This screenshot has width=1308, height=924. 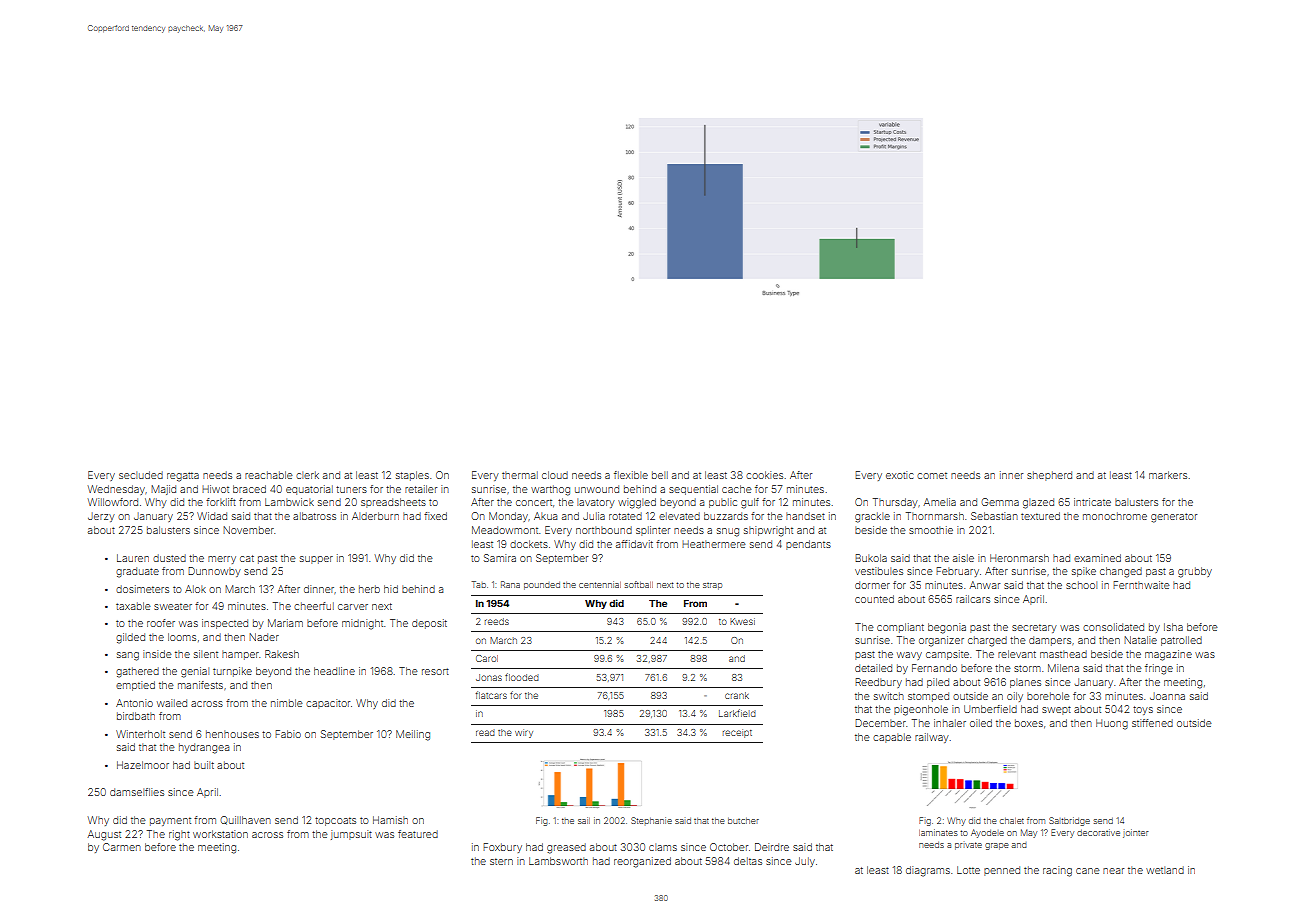 I want to click on Lambwick, so click(x=289, y=502).
